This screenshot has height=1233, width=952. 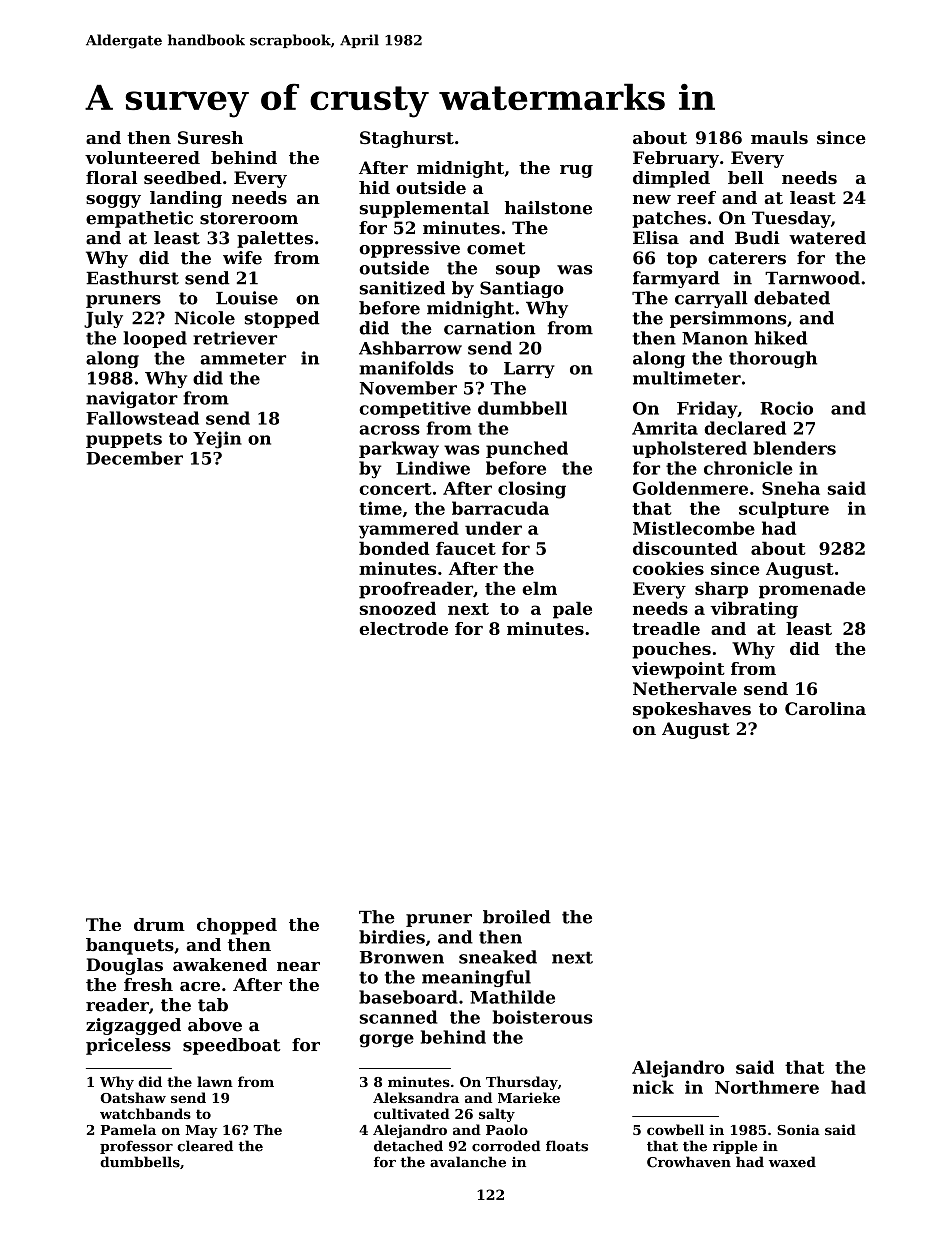 I want to click on Suresh, so click(x=210, y=137).
